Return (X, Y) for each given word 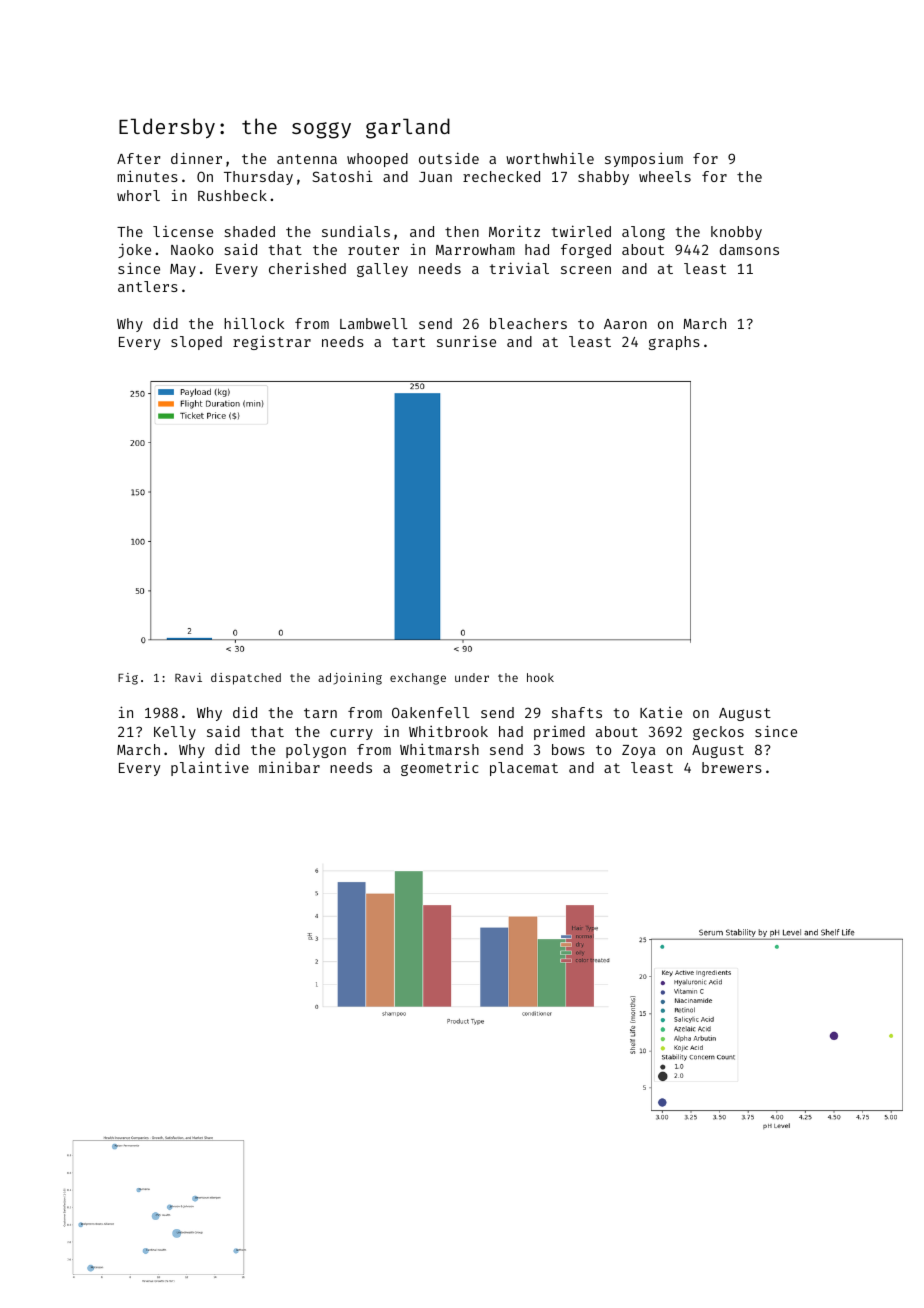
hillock (254, 323)
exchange (418, 679)
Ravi (188, 677)
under (472, 677)
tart (408, 342)
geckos (718, 733)
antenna (307, 159)
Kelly (175, 733)
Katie (661, 712)
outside (449, 158)
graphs (674, 343)
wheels (665, 176)
